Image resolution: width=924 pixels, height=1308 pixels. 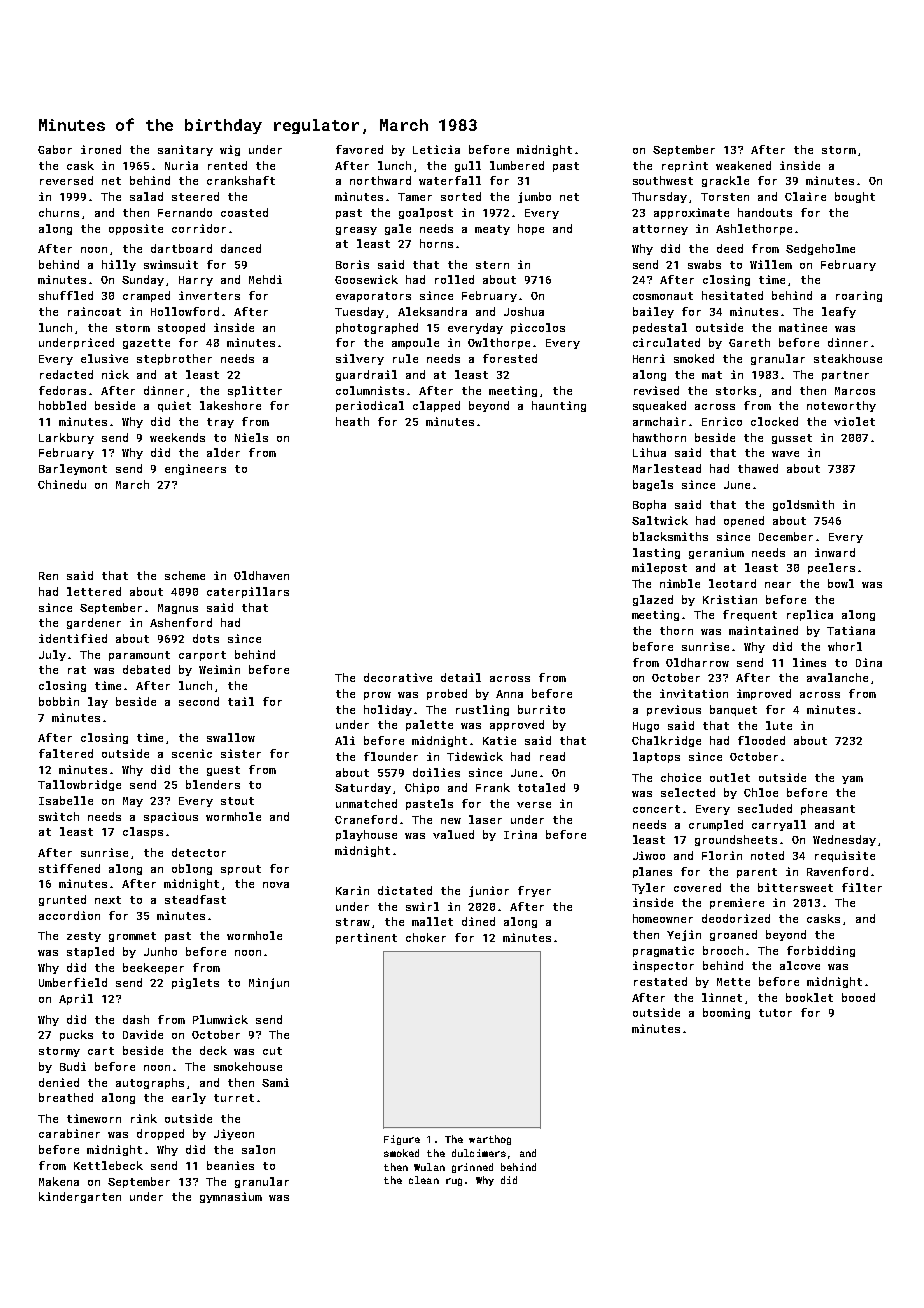 I want to click on July, so click(x=52, y=655).
